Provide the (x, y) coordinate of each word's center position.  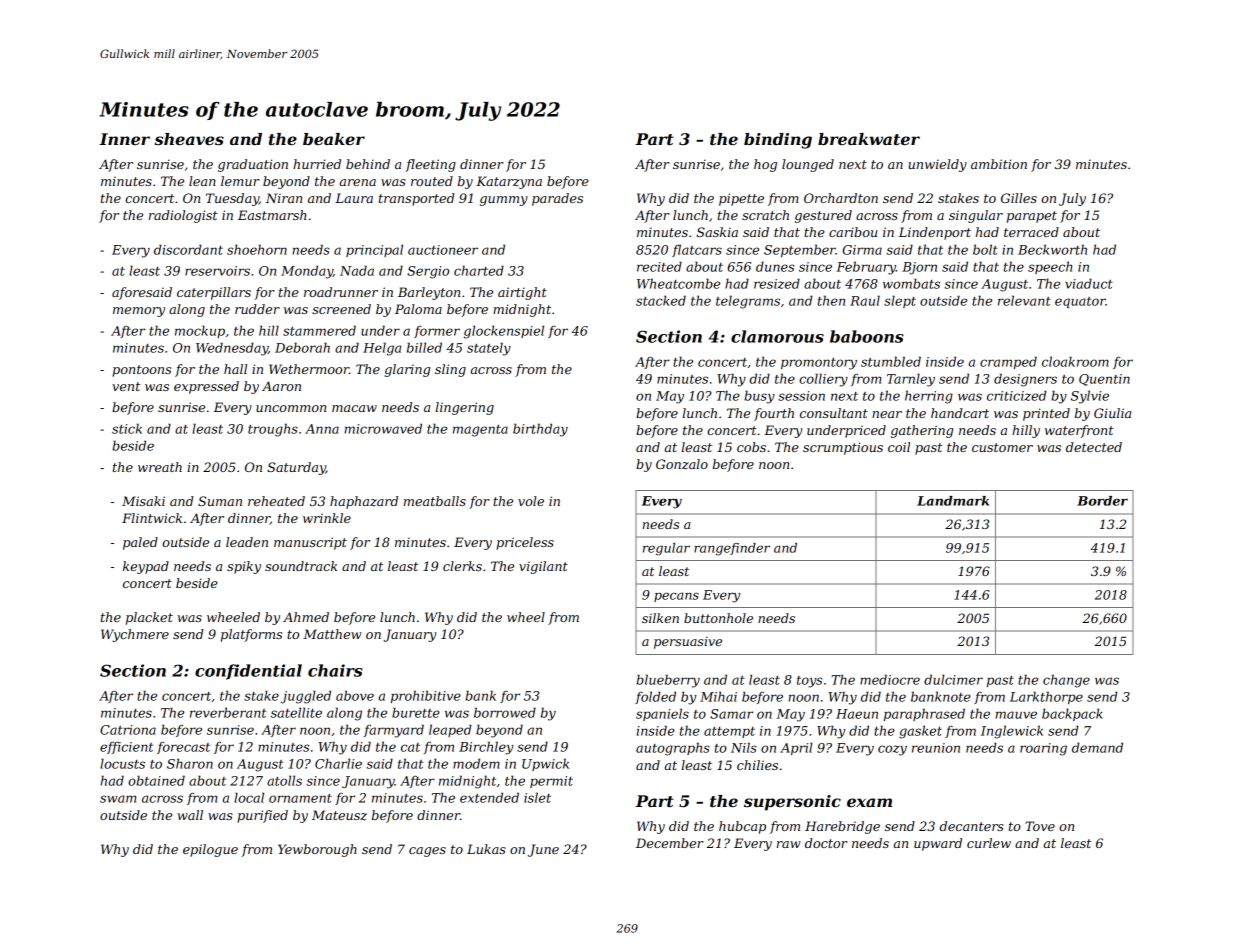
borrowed (505, 712)
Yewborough (317, 850)
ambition (999, 164)
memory (139, 312)
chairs (335, 670)
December (670, 843)
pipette (741, 199)
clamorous (777, 336)
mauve (1016, 715)
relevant (1024, 300)
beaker (334, 139)
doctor (826, 843)
